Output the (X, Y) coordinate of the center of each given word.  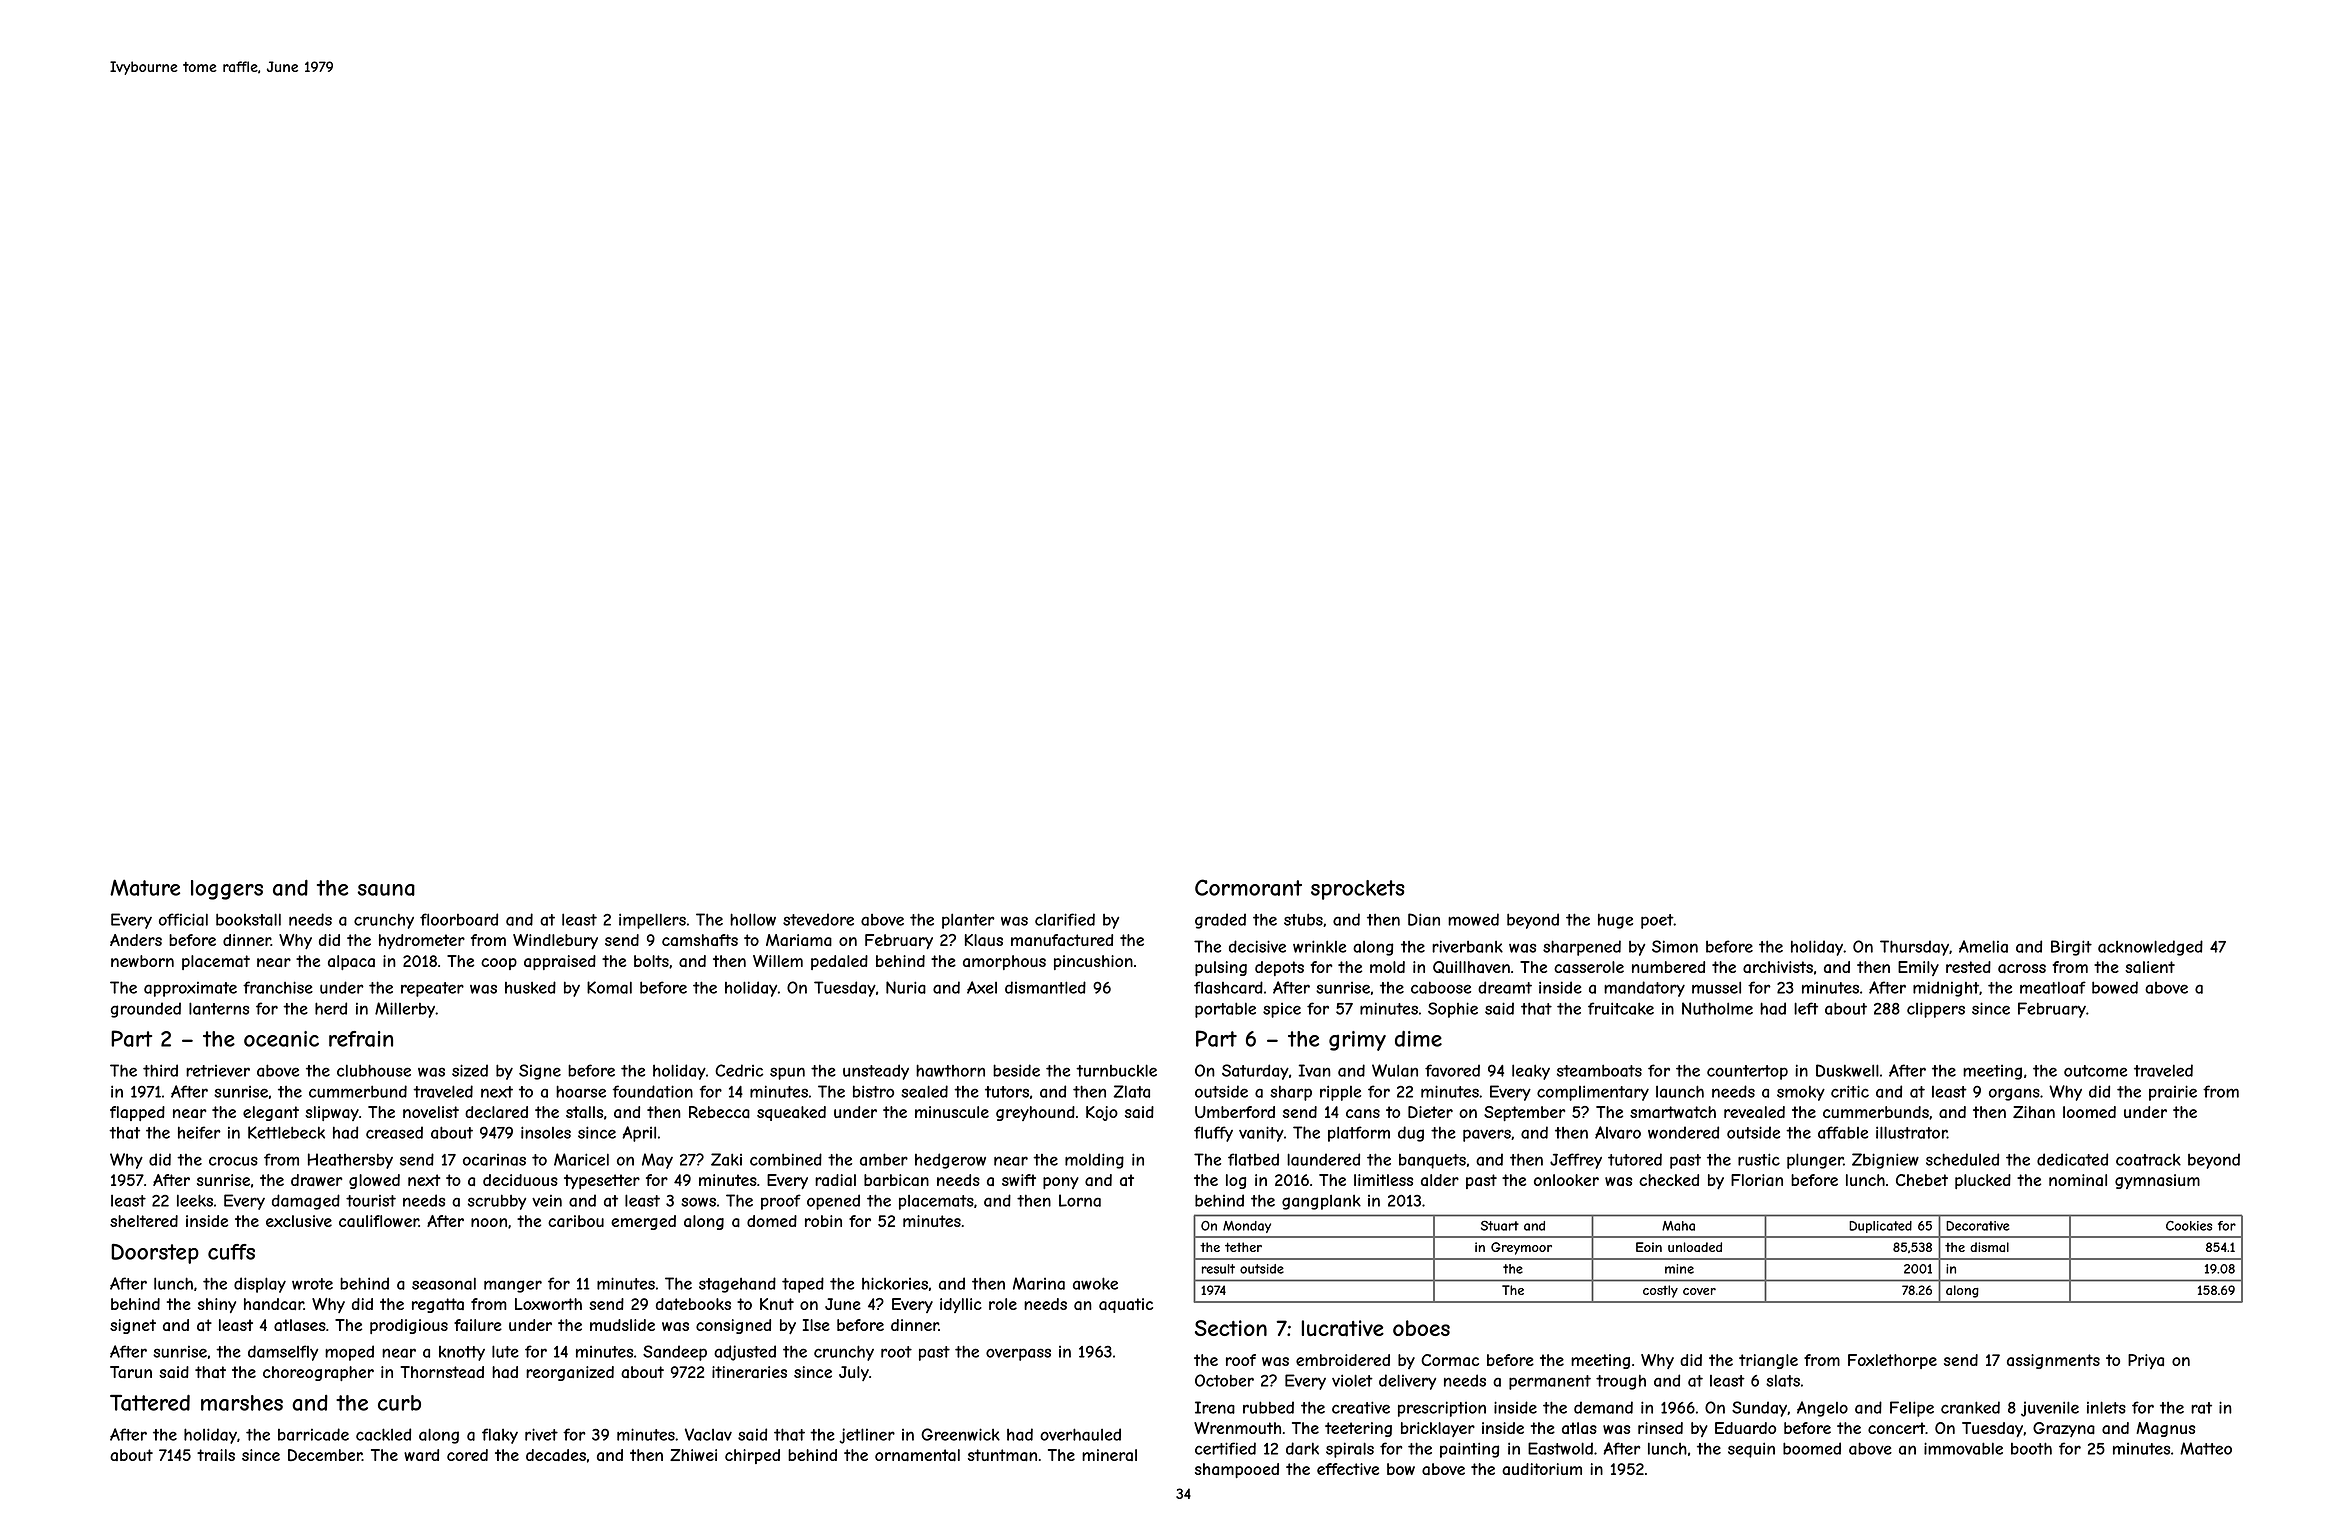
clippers (1936, 1010)
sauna (386, 890)
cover (1699, 1291)
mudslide (622, 1325)
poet (1657, 921)
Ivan (1315, 1070)
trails (216, 1455)
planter (968, 921)
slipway (332, 1113)
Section (1231, 1328)
